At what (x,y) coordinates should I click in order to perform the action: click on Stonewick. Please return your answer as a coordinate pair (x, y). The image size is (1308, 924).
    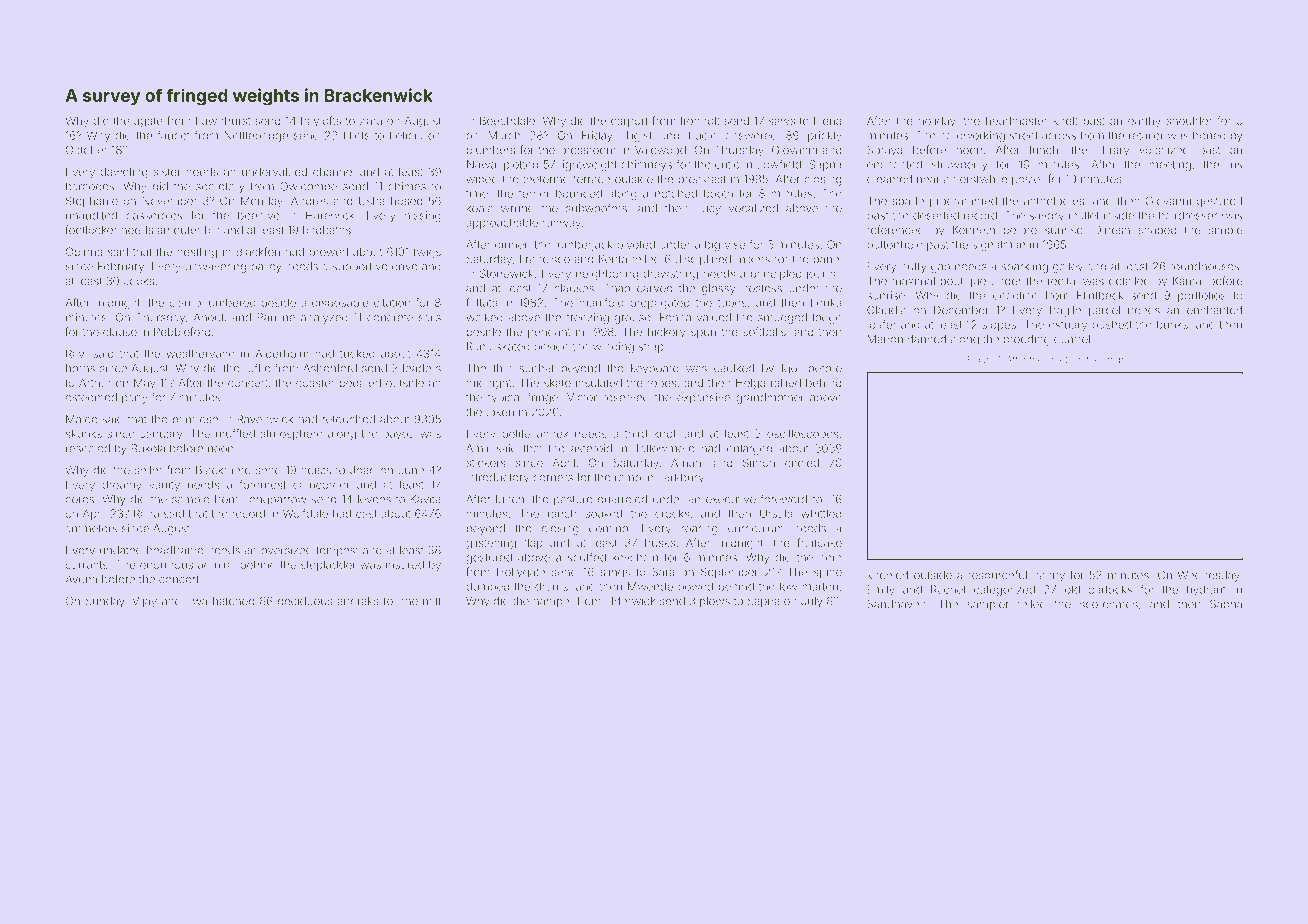
    Looking at the image, I should click on (506, 273).
